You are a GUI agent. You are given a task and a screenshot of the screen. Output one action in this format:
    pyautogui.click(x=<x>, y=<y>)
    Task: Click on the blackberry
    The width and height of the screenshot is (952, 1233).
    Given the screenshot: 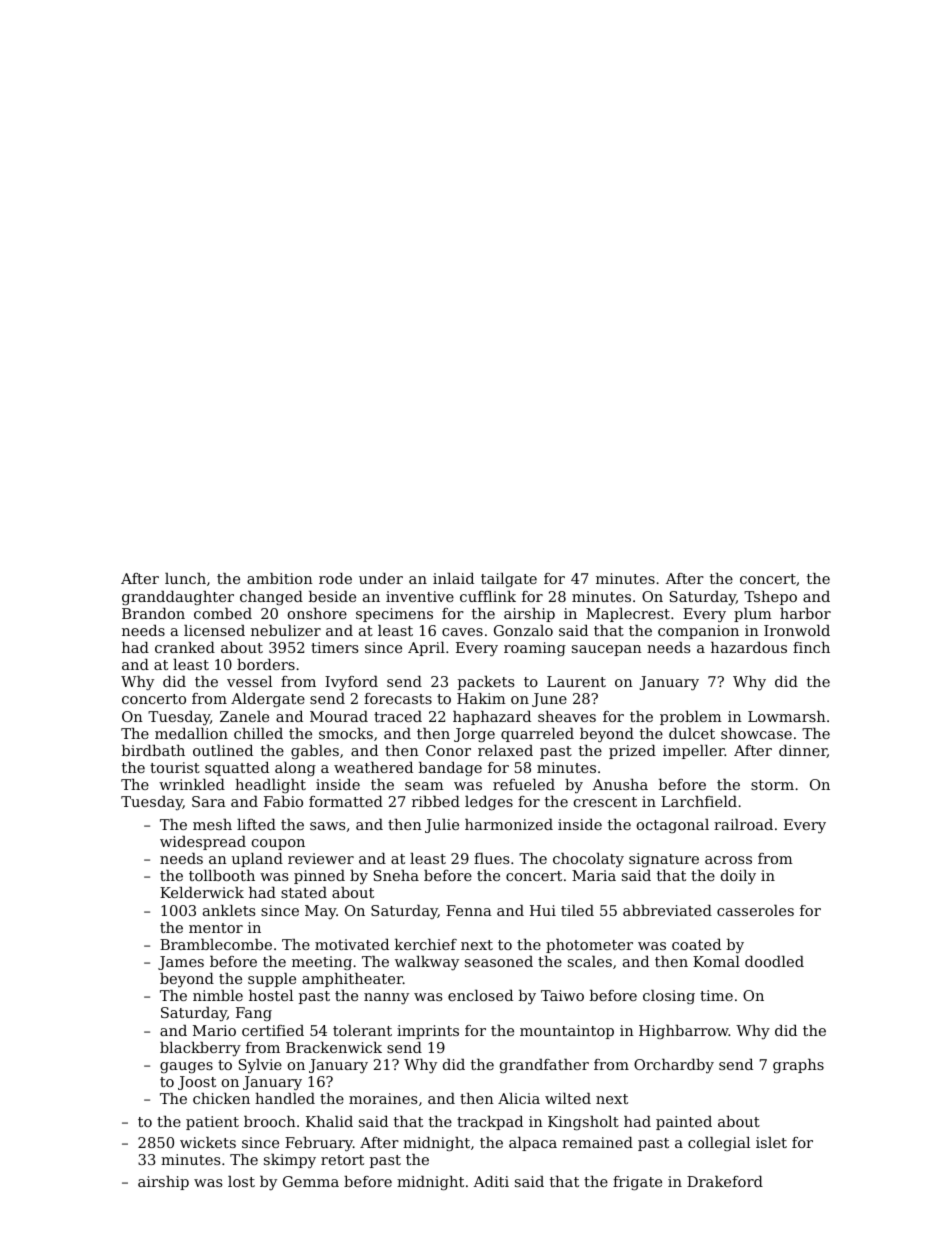 What is the action you would take?
    pyautogui.click(x=200, y=1049)
